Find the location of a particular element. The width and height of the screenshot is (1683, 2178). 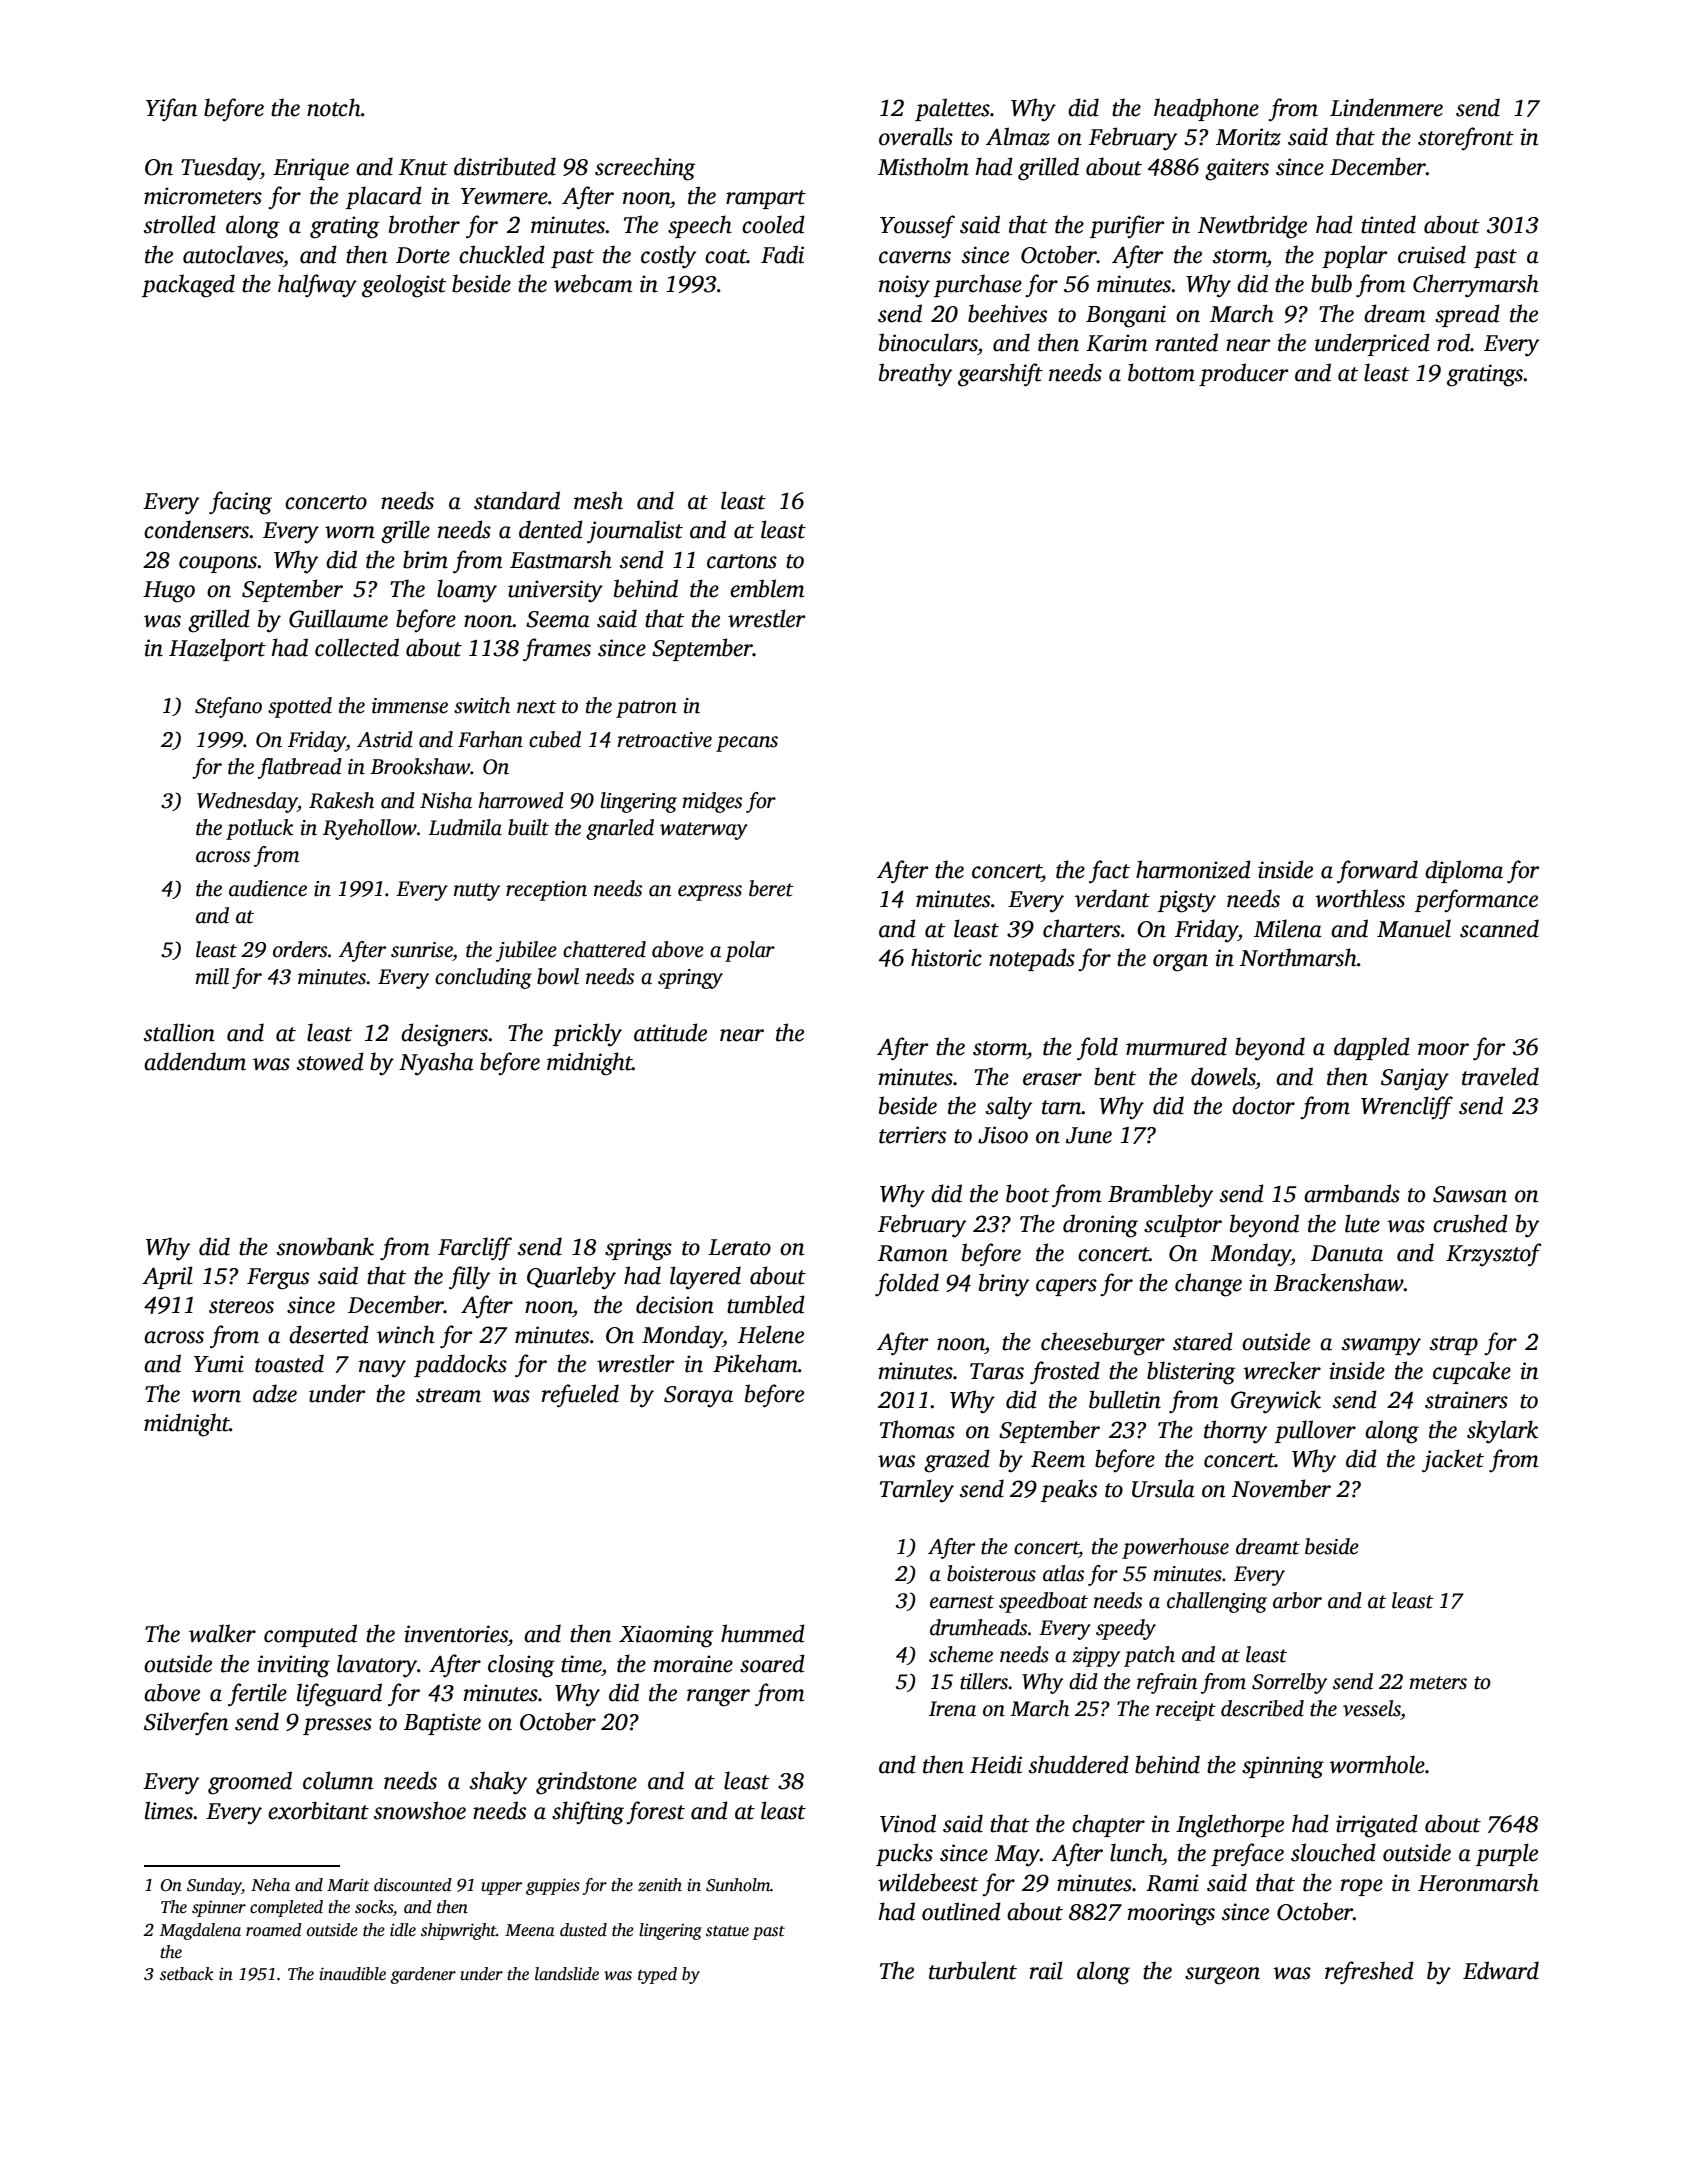

speech is located at coordinates (700, 226).
